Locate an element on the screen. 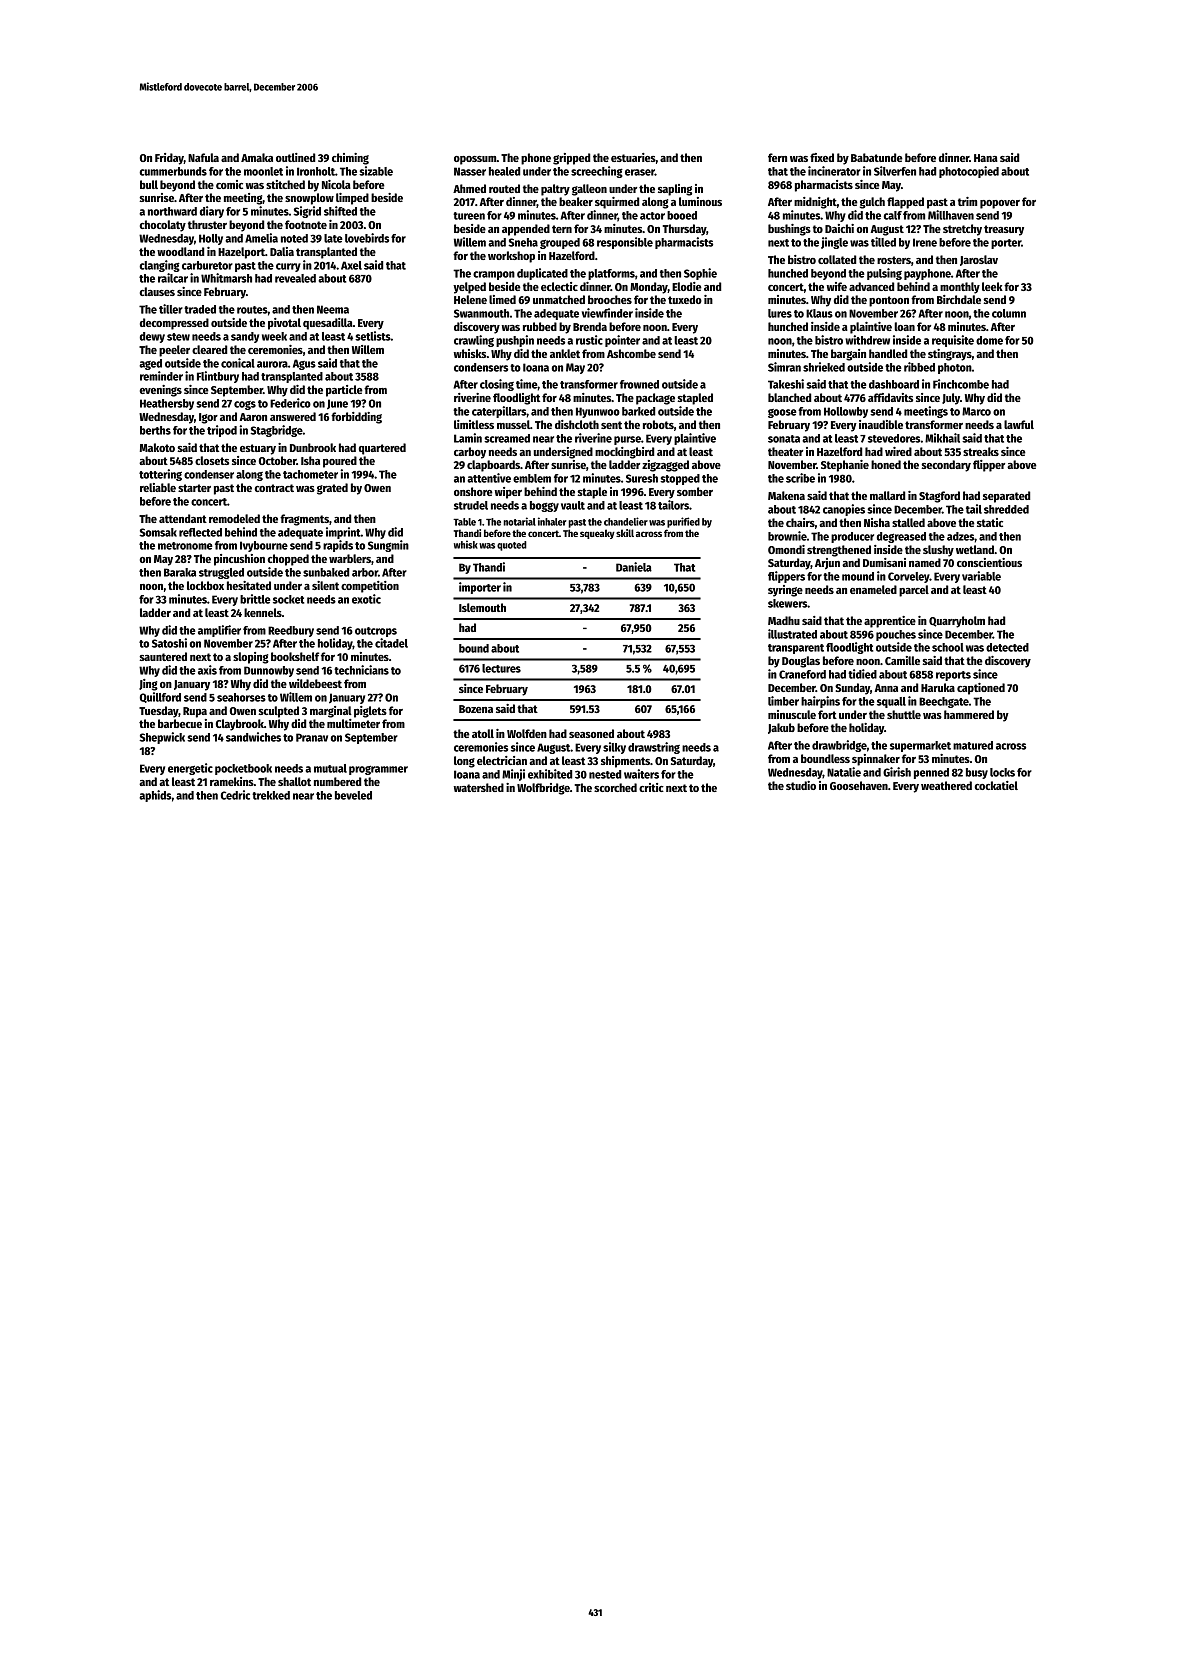 The height and width of the screenshot is (1665, 1177). Cedric is located at coordinates (235, 795).
